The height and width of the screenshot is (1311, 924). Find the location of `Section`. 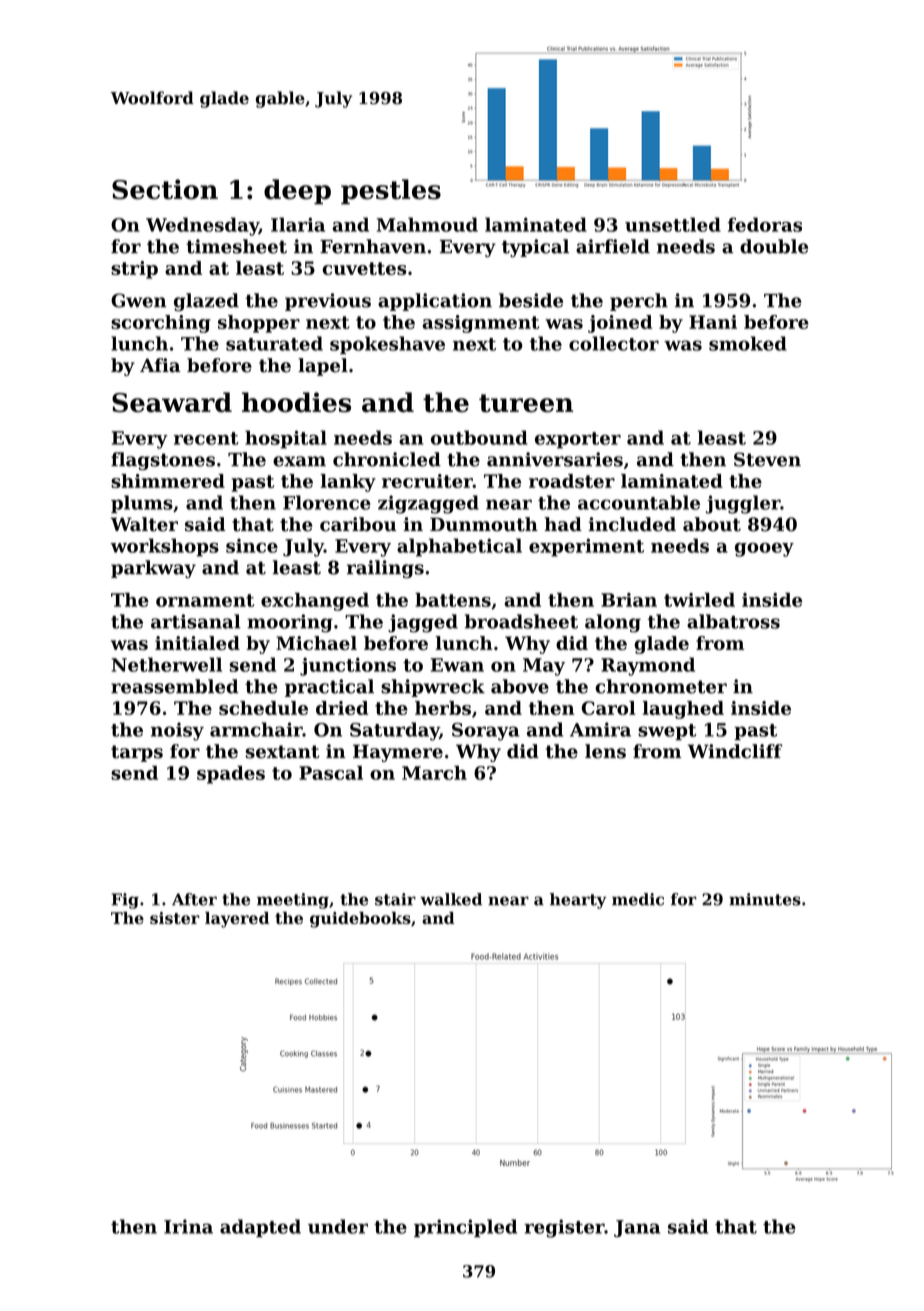

Section is located at coordinates (165, 189).
